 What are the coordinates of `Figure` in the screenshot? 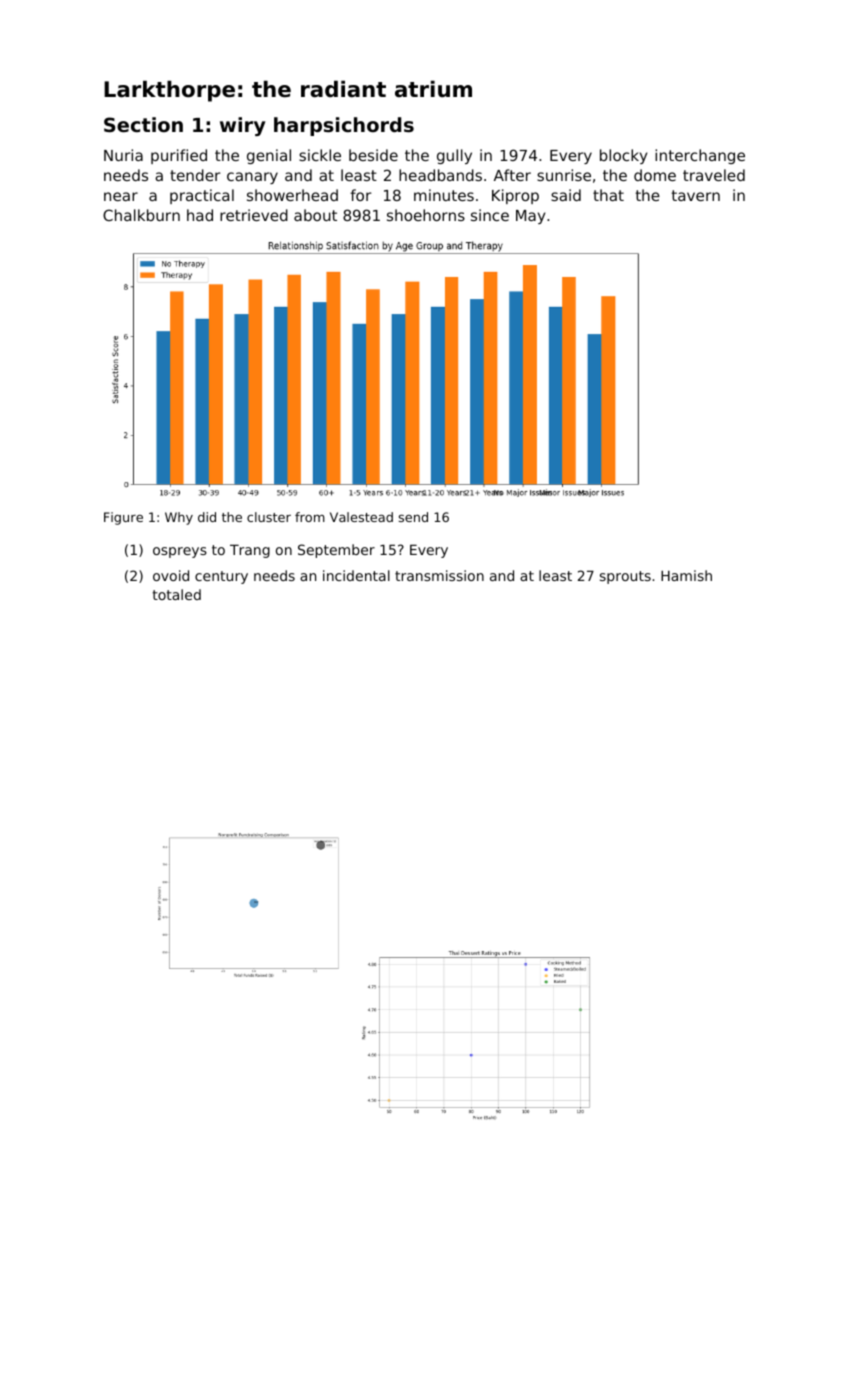 It's located at (123, 518).
